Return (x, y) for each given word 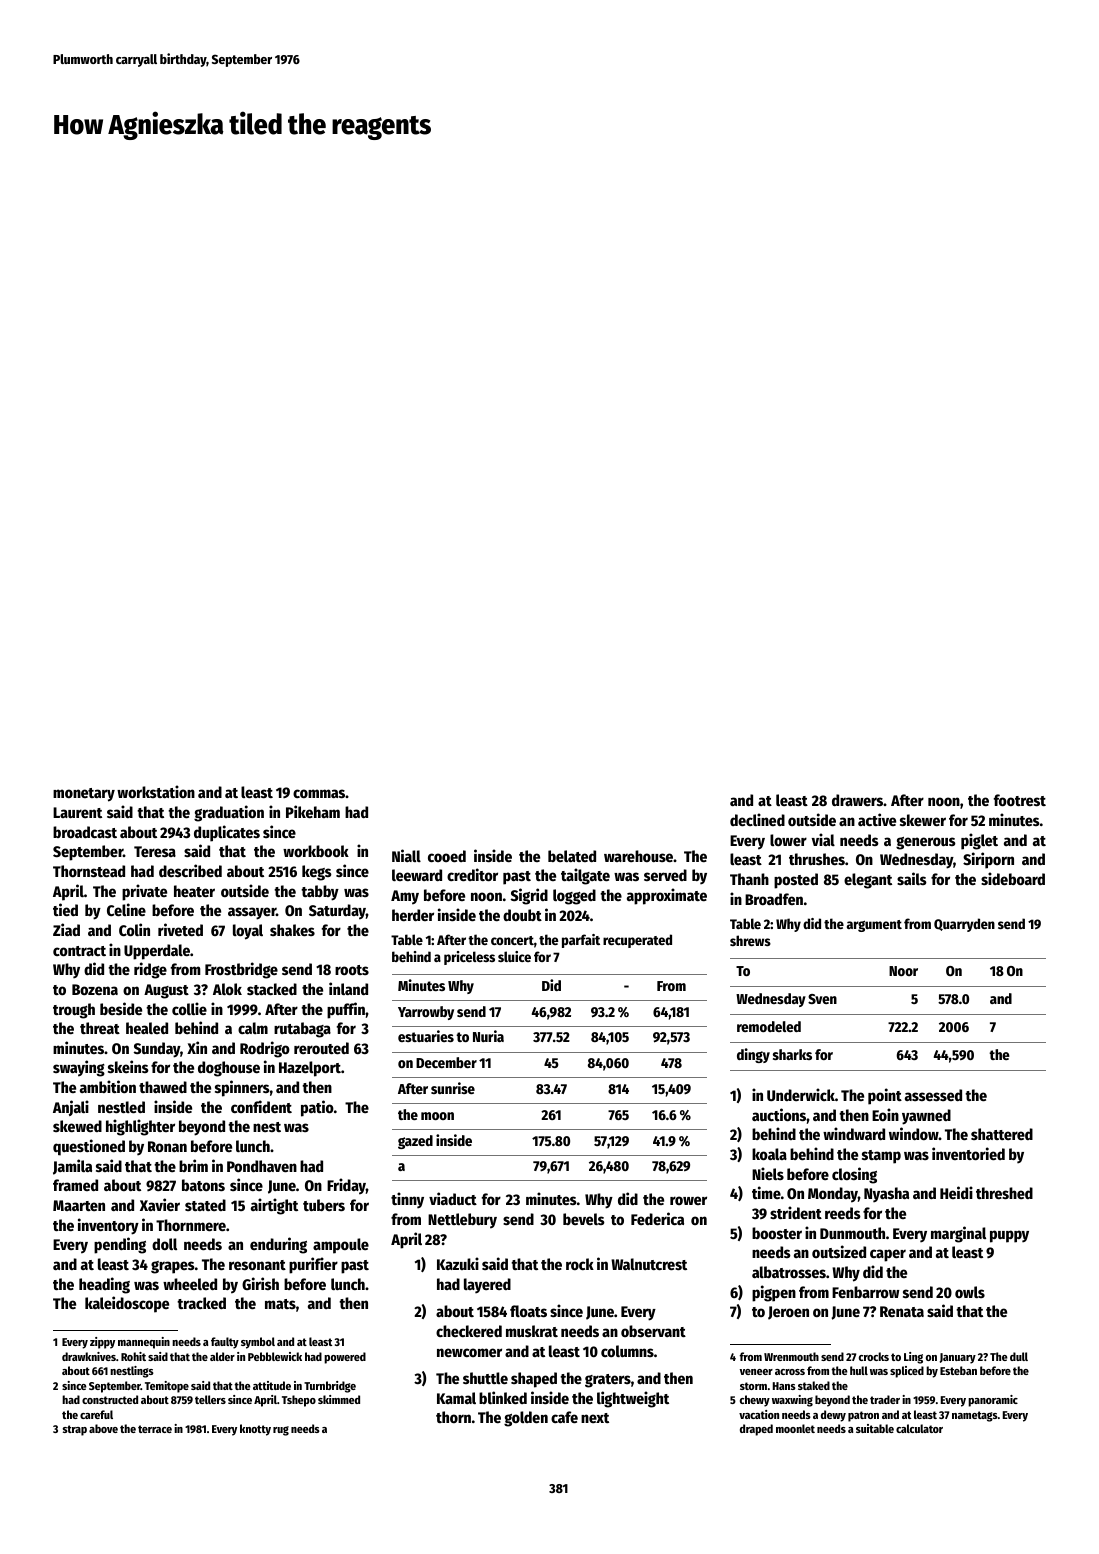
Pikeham (313, 811)
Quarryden (964, 925)
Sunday (157, 1050)
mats (280, 1304)
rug (281, 1431)
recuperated (637, 941)
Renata (902, 1311)
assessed (933, 1095)
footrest (1020, 800)
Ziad (66, 929)
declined (757, 819)
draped (756, 1430)
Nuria (488, 1036)
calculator (919, 1428)
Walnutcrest (649, 1264)
